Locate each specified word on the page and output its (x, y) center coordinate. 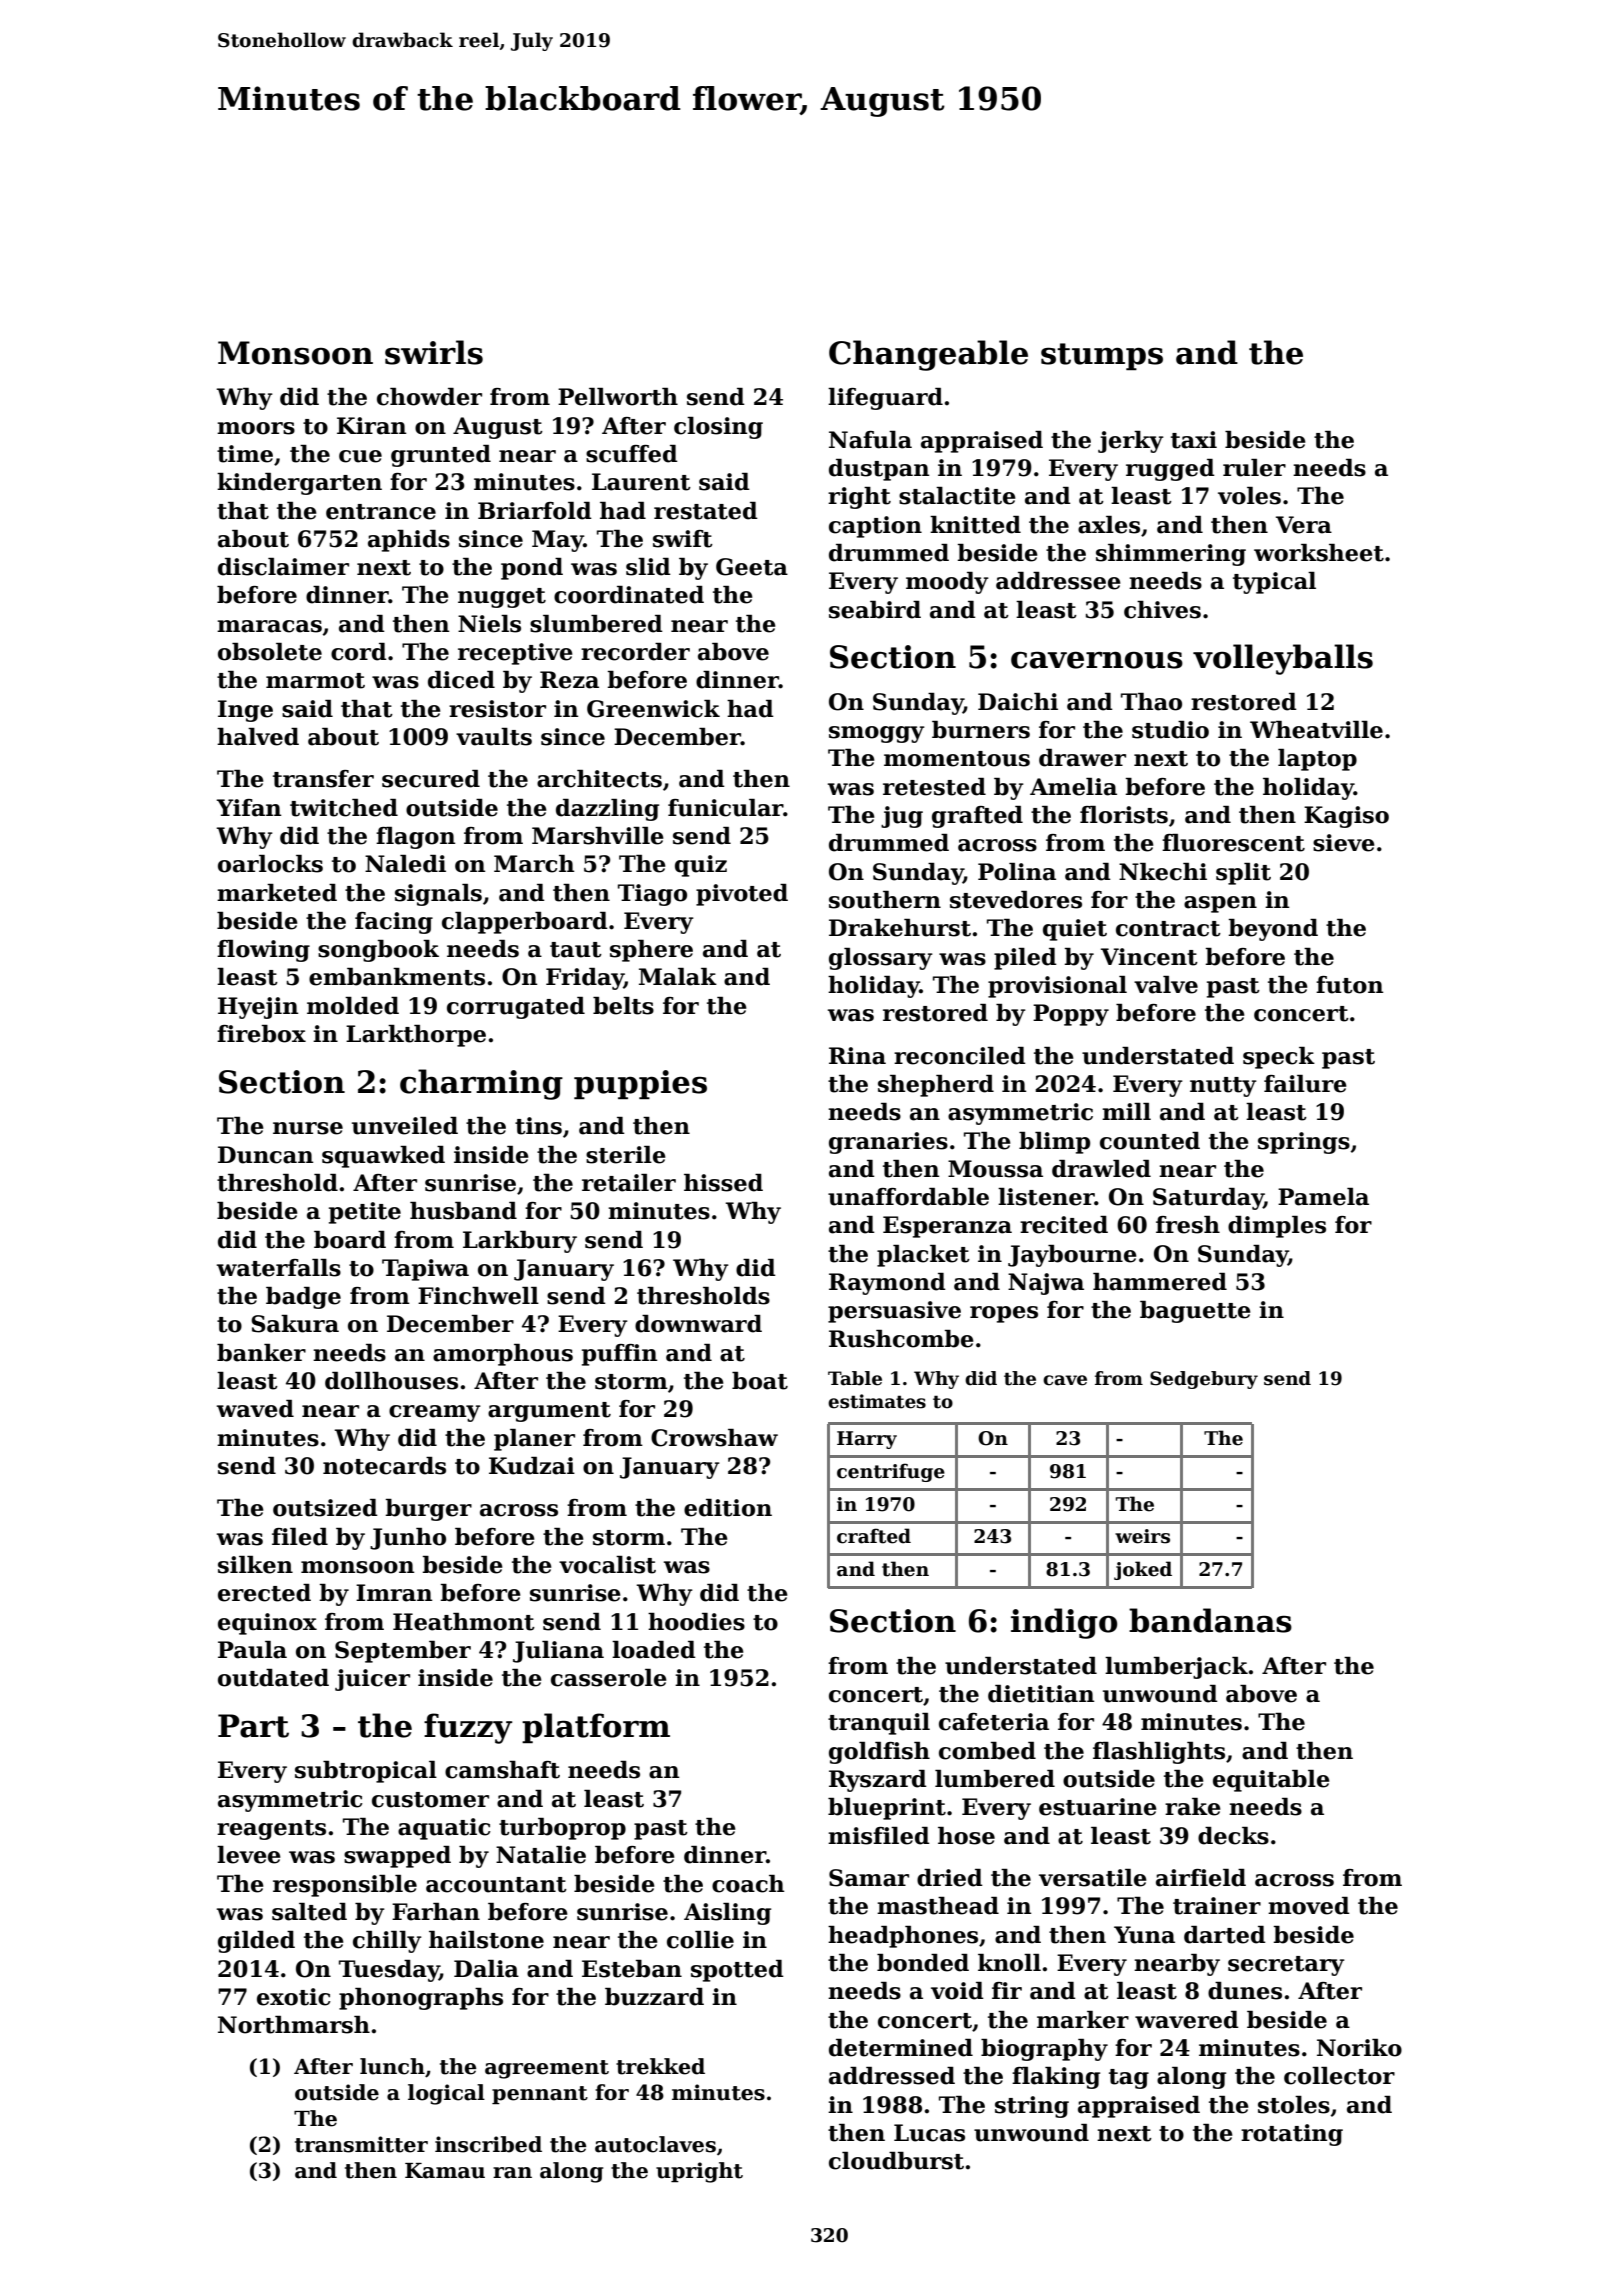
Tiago (652, 895)
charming (481, 1084)
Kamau (445, 2171)
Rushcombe (901, 1339)
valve (1166, 985)
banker (261, 1353)
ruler (1254, 468)
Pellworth (618, 397)
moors (256, 428)
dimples (1277, 1227)
